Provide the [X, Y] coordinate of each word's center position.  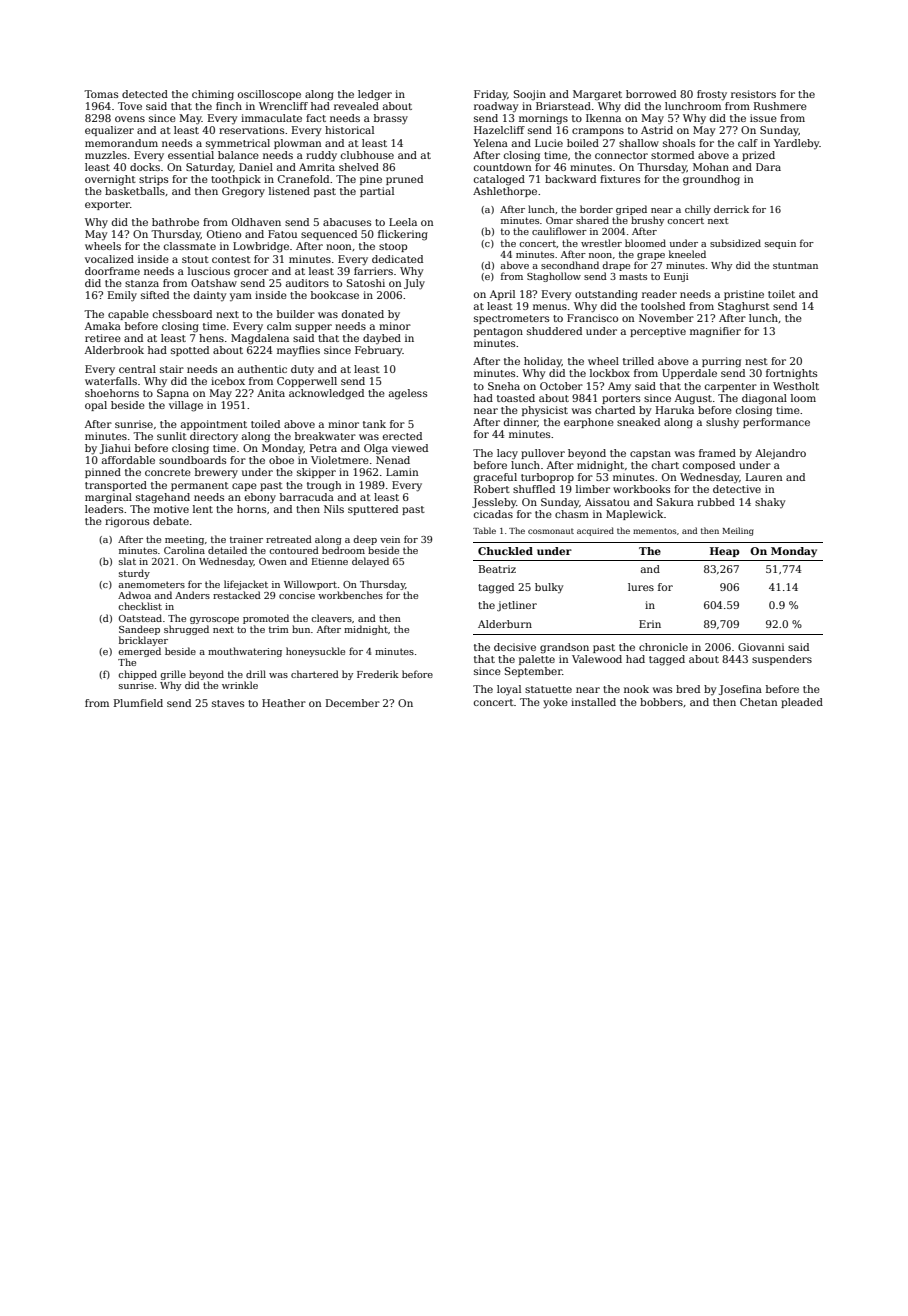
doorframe [112, 271]
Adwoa [134, 595]
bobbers [661, 702]
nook [636, 689]
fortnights [791, 374]
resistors [753, 94]
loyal [509, 690]
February [379, 351]
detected [145, 94]
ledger [375, 95]
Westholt [796, 386]
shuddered [554, 331]
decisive [515, 647]
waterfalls [111, 381]
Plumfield [138, 703]
